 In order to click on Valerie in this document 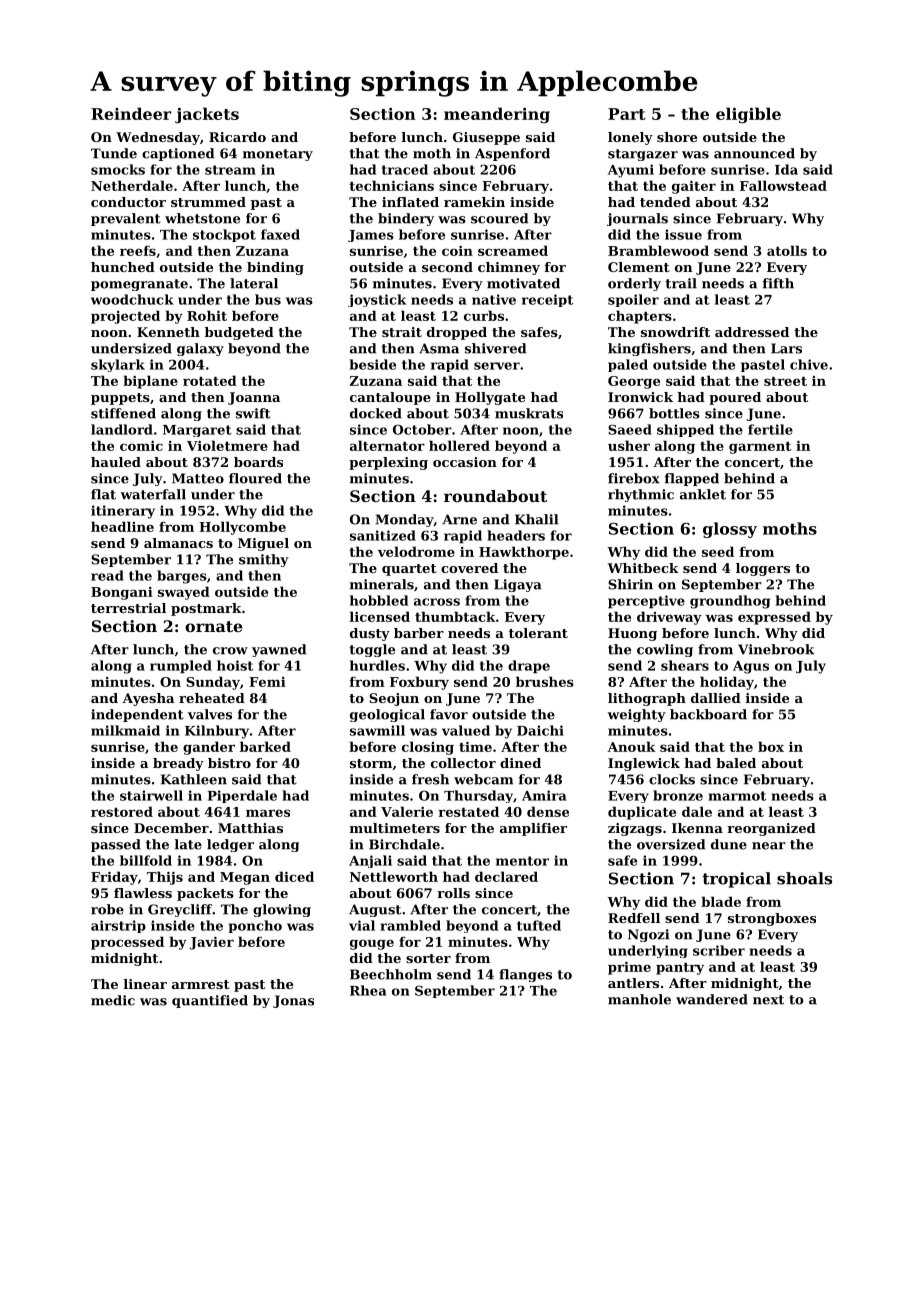, I will do `click(407, 811)`.
